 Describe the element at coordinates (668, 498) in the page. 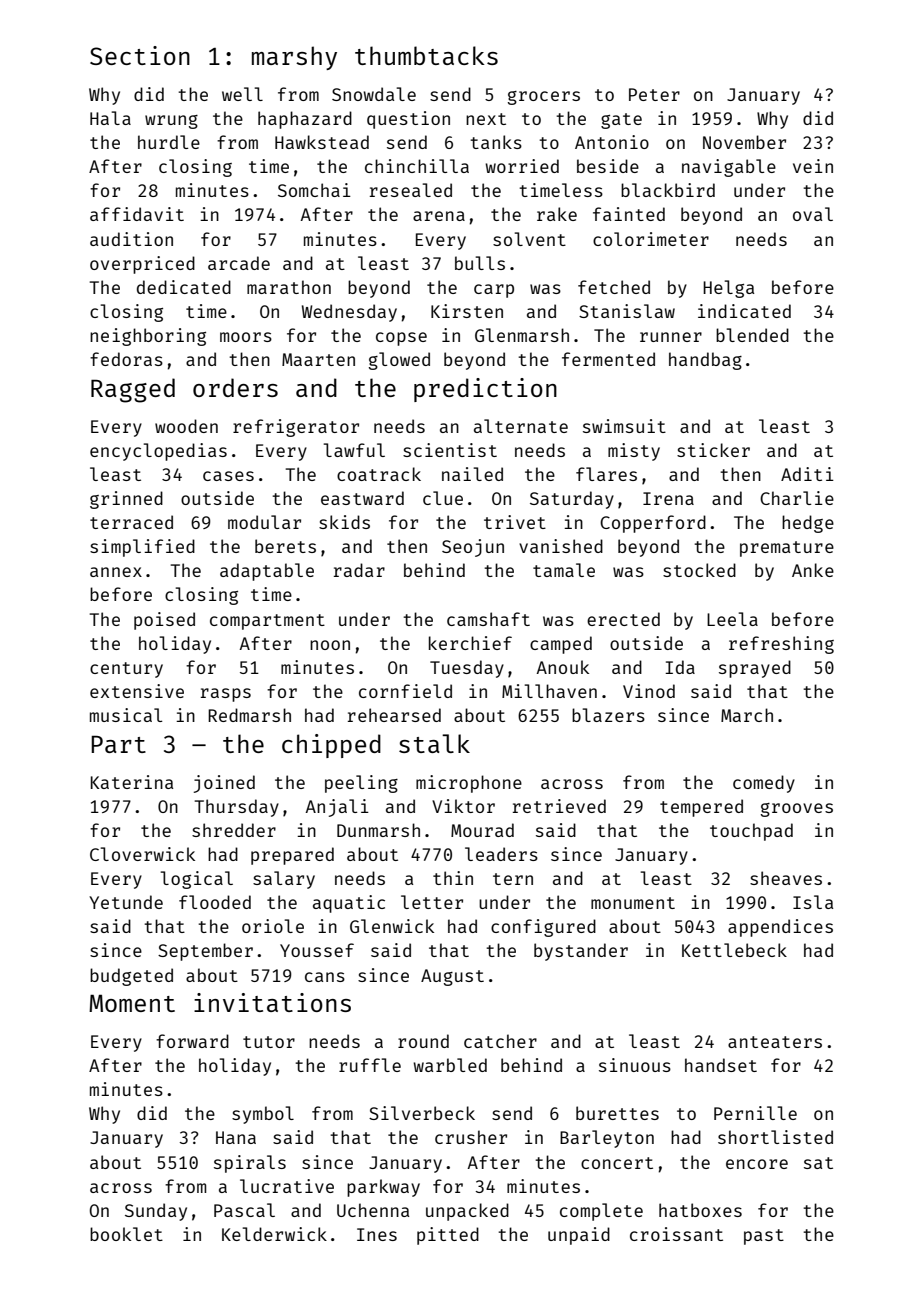

I see `Irena` at that location.
